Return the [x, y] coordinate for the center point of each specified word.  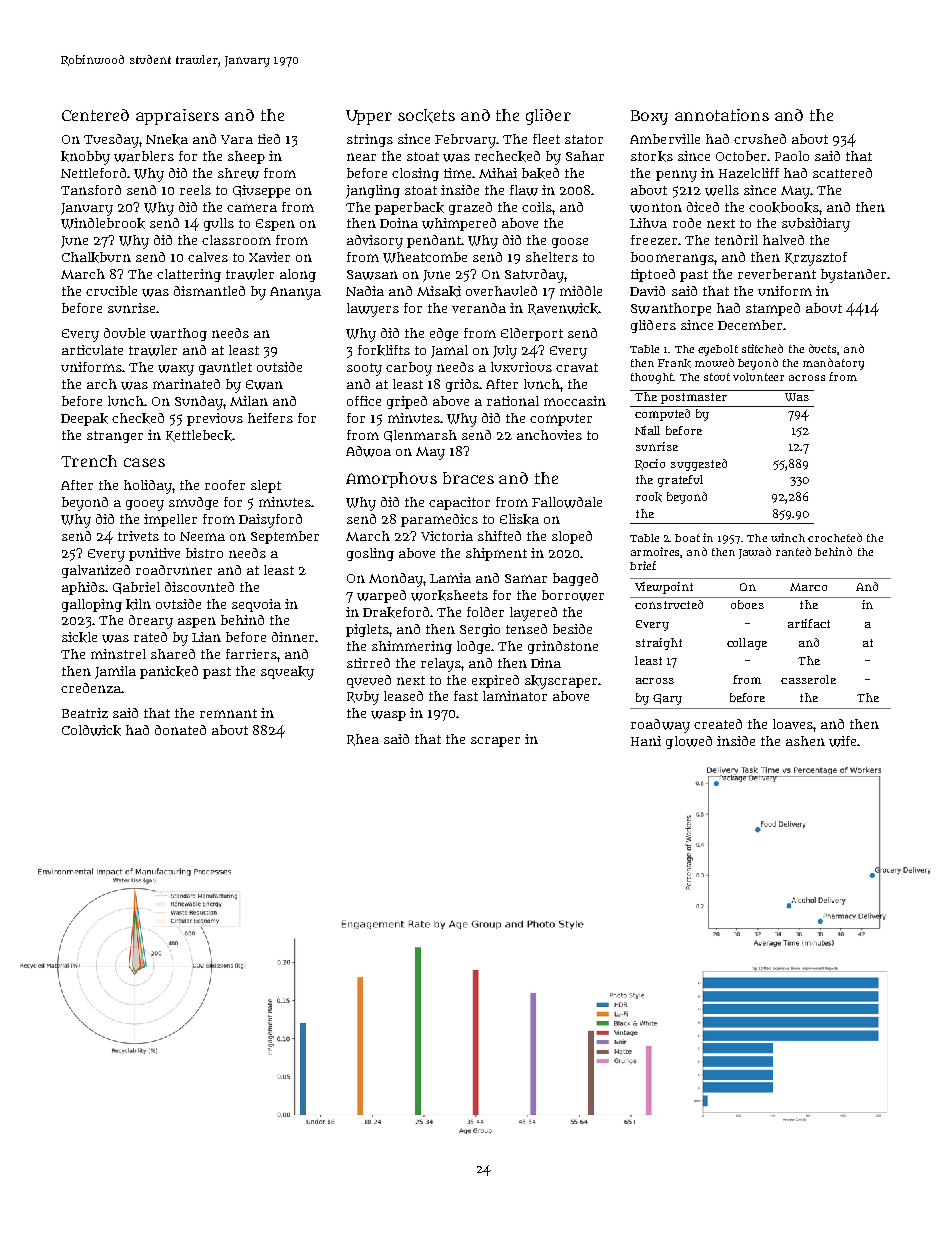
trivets [138, 536]
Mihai [498, 173]
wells [722, 190]
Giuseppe [261, 191]
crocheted [835, 537]
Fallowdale [567, 502]
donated [180, 730]
